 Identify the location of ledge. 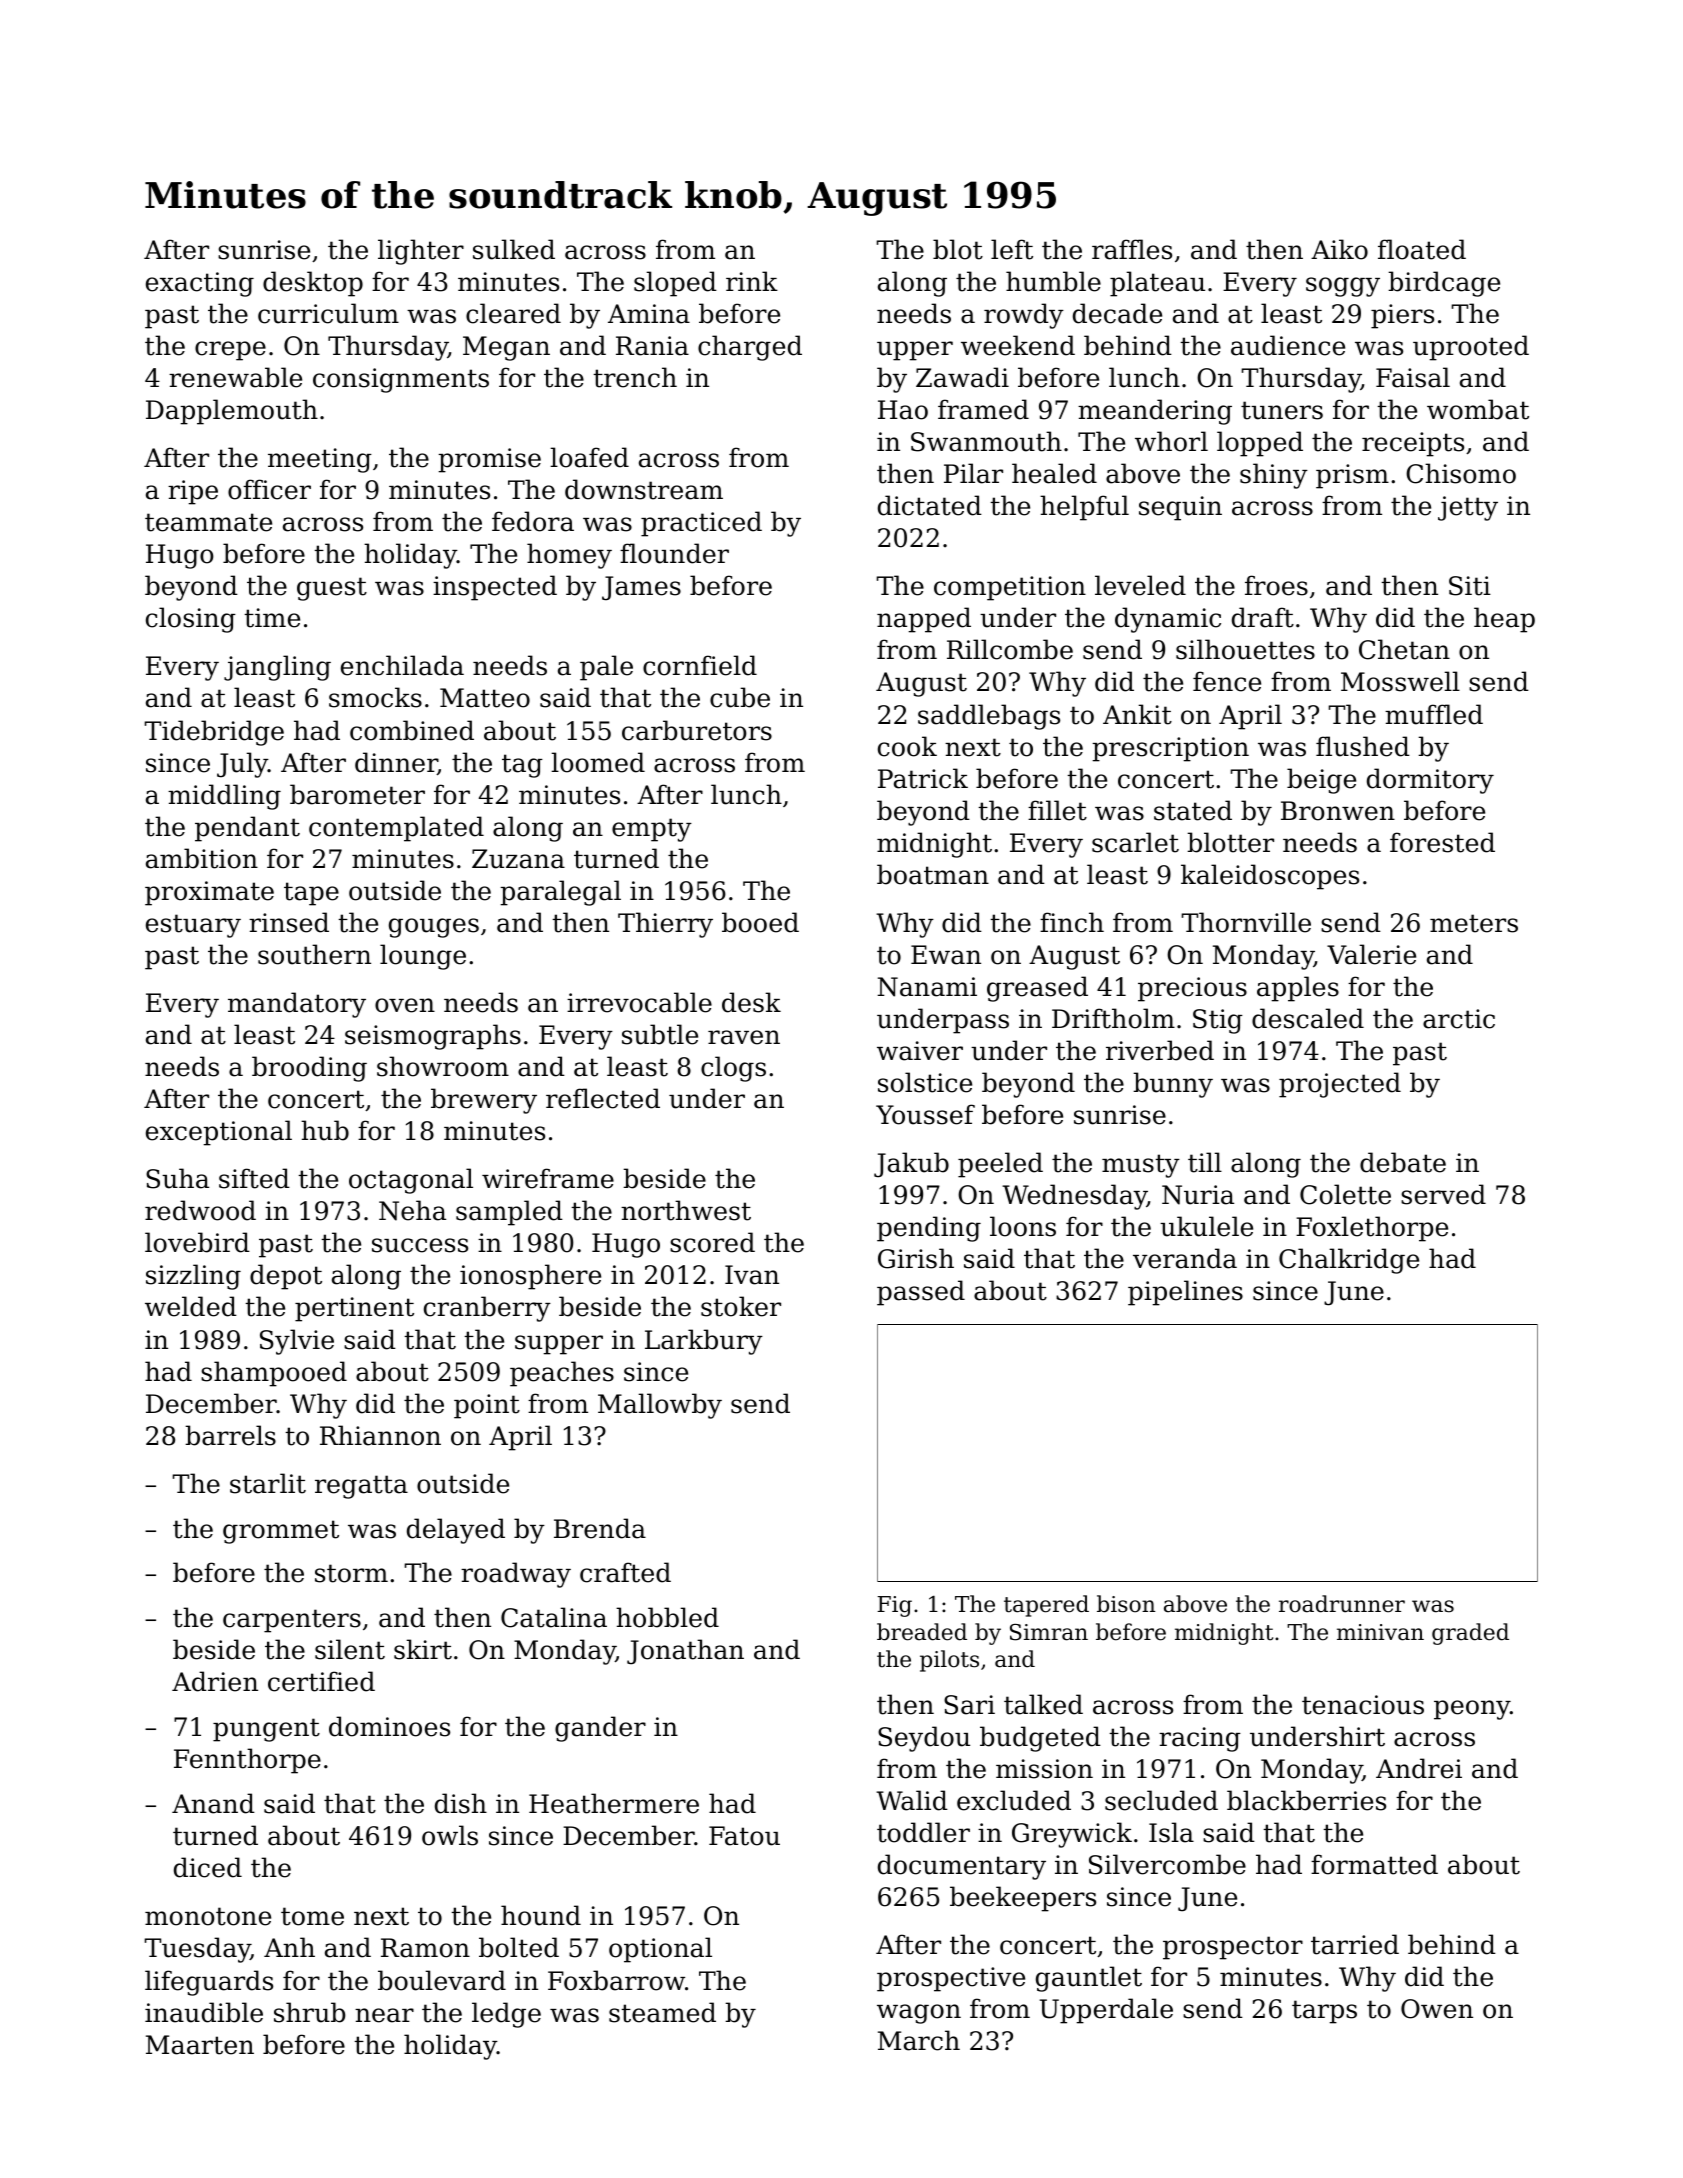
(506, 2015).
